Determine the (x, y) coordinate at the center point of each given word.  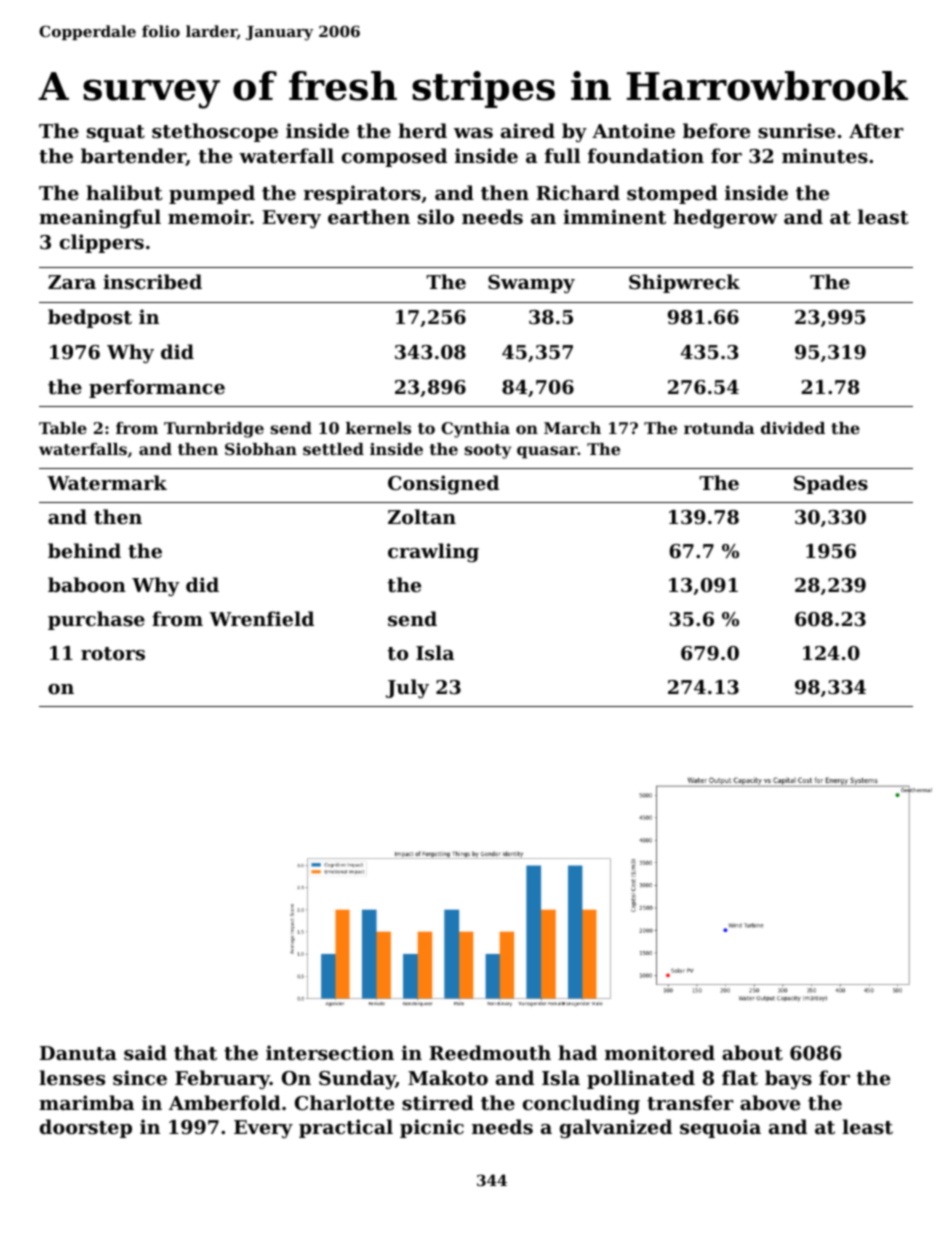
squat (116, 133)
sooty (488, 451)
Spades (831, 484)
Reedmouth (490, 1052)
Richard (578, 192)
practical (346, 1128)
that (195, 1053)
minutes (825, 156)
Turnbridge (214, 430)
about (752, 1053)
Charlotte (344, 1103)
